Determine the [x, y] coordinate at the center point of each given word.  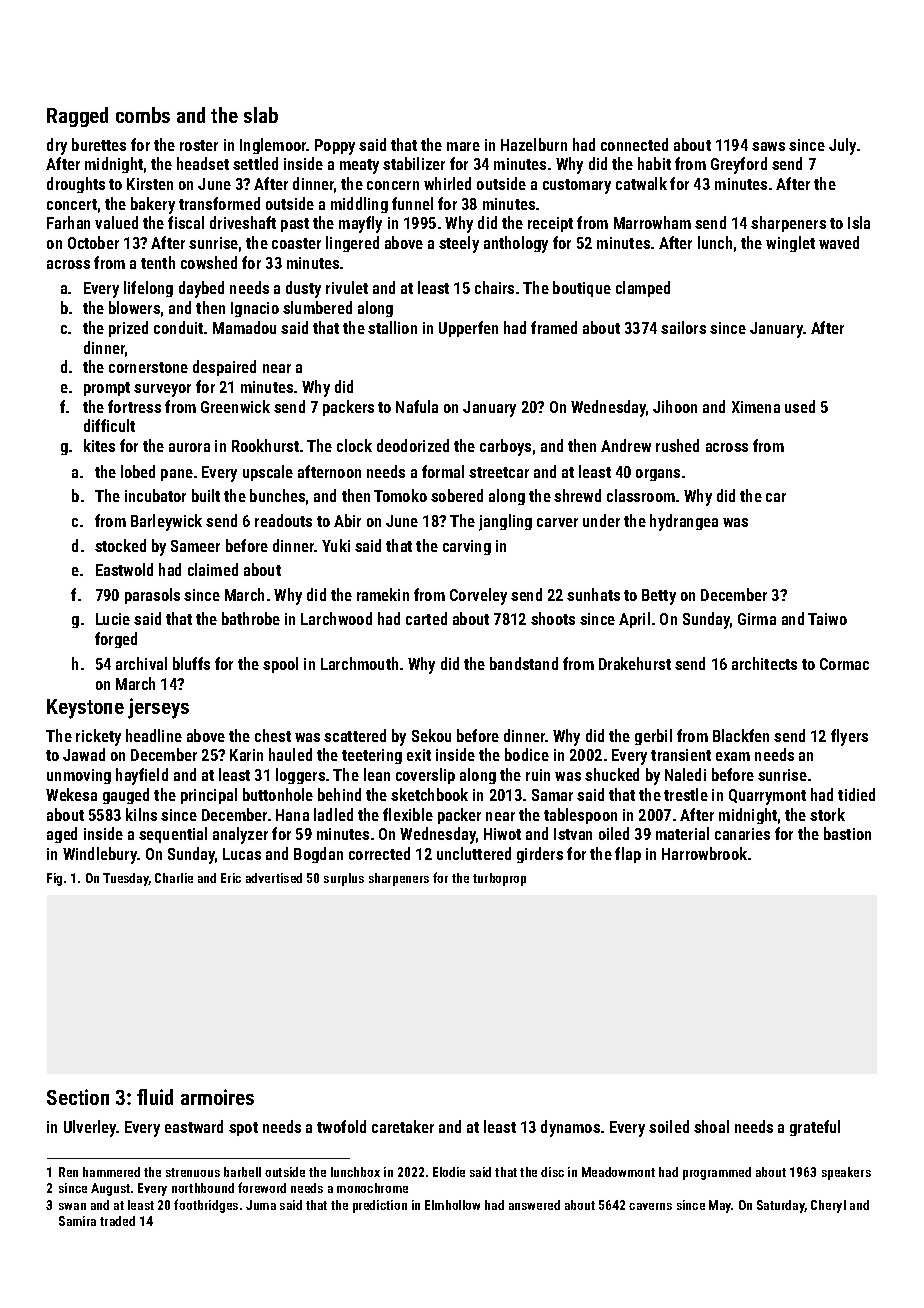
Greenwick [235, 406]
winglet [790, 244]
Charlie [174, 878]
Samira [77, 1221]
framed [554, 327]
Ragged [77, 117]
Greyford [739, 165]
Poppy [335, 147]
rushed [677, 445]
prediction [380, 1206]
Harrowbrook [704, 853]
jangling [505, 522]
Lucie [113, 619]
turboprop [499, 879]
